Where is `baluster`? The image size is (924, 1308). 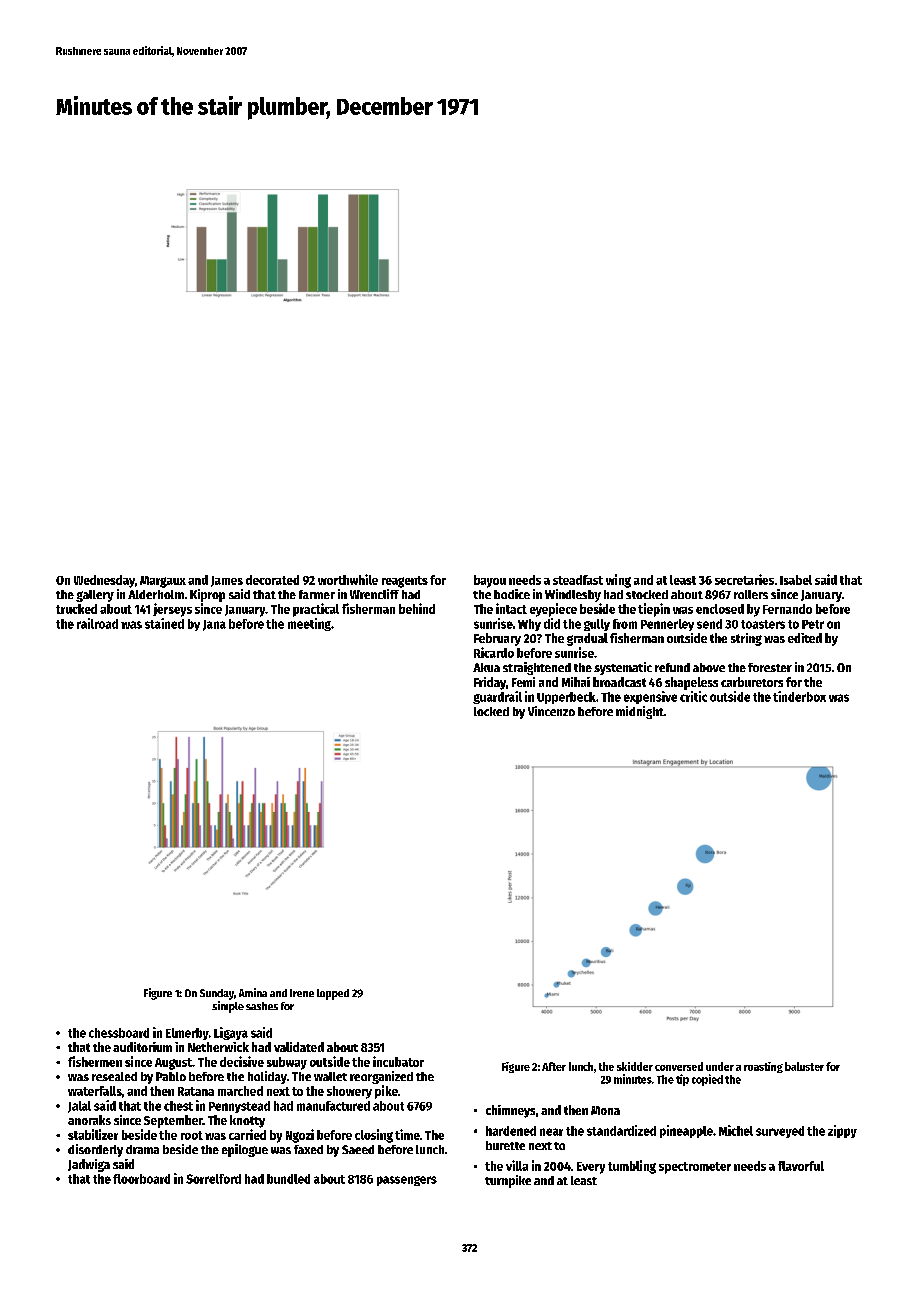
baluster is located at coordinates (804, 1066).
